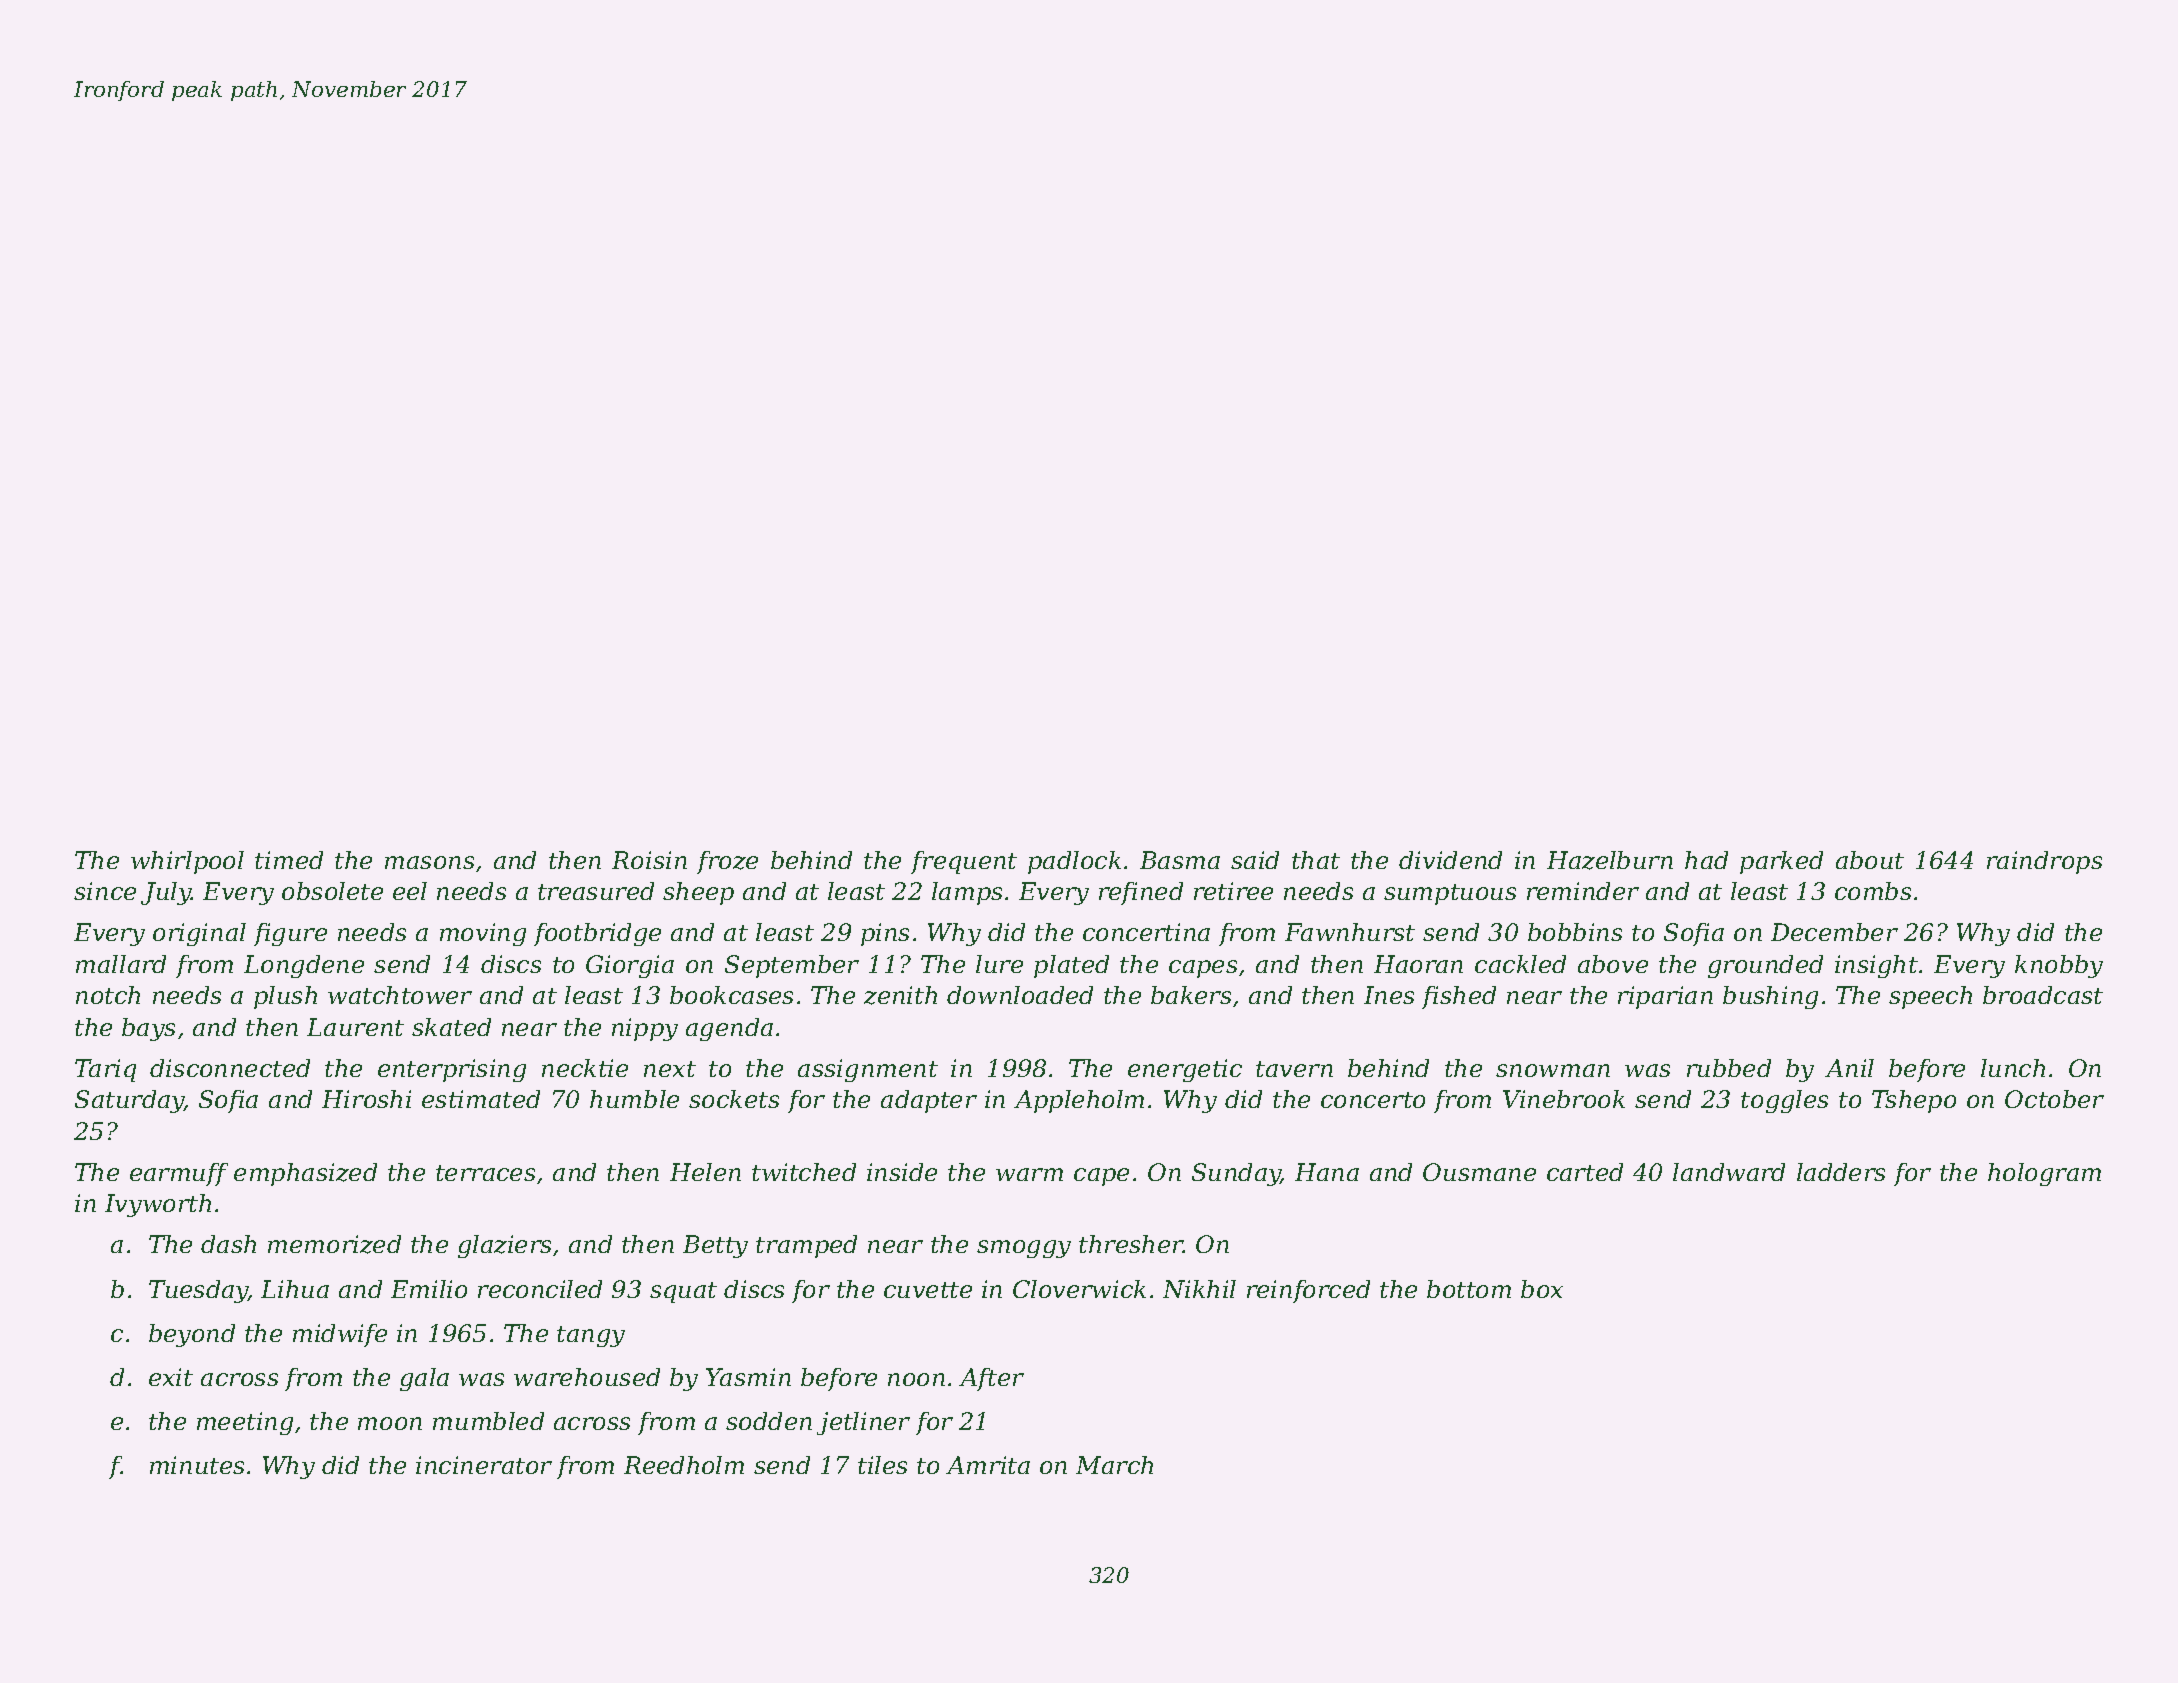  I want to click on October, so click(2054, 1099).
